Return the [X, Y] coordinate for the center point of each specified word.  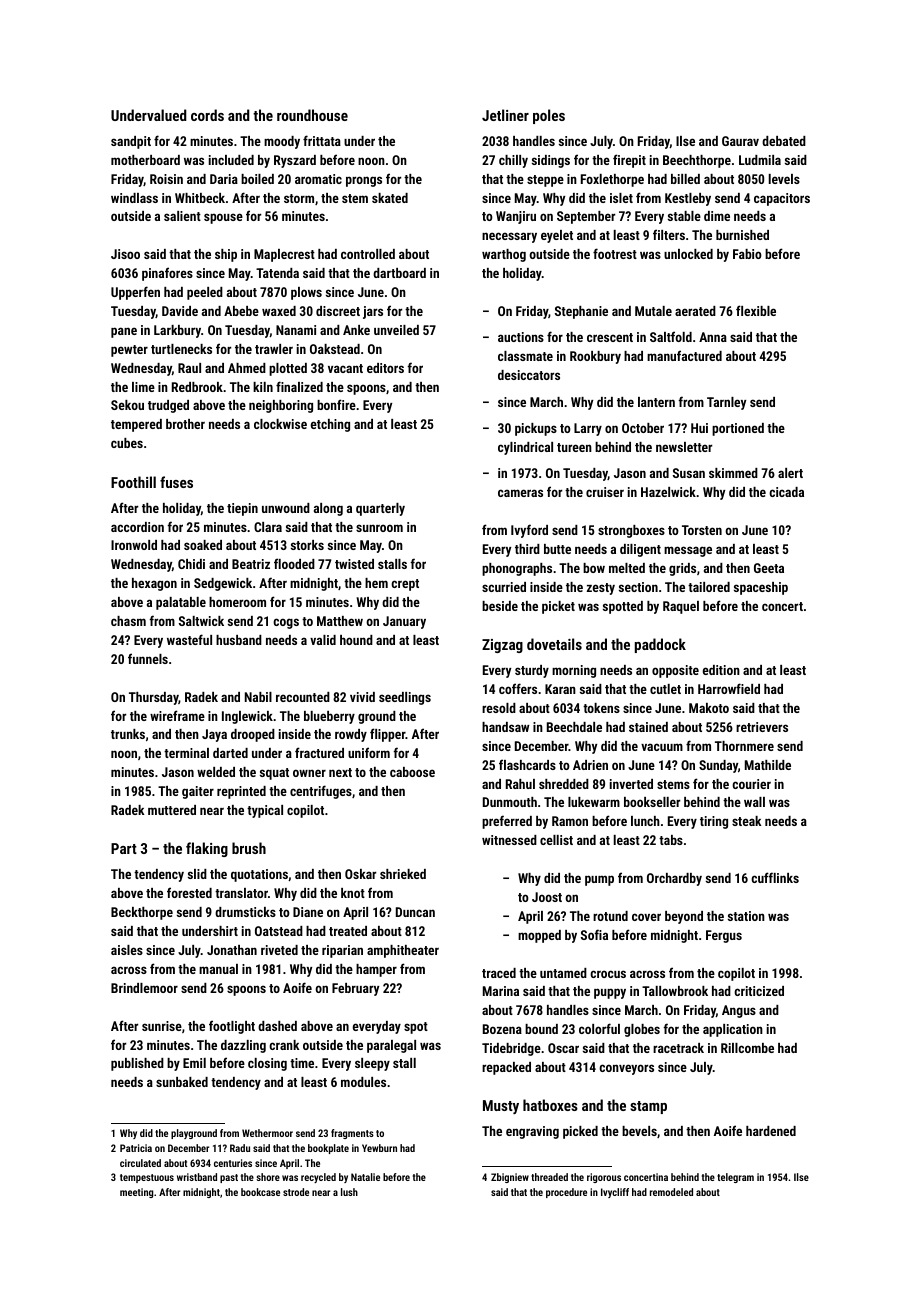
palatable [181, 603]
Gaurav [740, 141]
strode [296, 1192]
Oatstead [279, 931]
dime [717, 216]
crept [405, 585]
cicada [786, 492]
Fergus [724, 936]
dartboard [399, 273]
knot [353, 893]
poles [549, 116]
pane [124, 332]
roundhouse [312, 115]
